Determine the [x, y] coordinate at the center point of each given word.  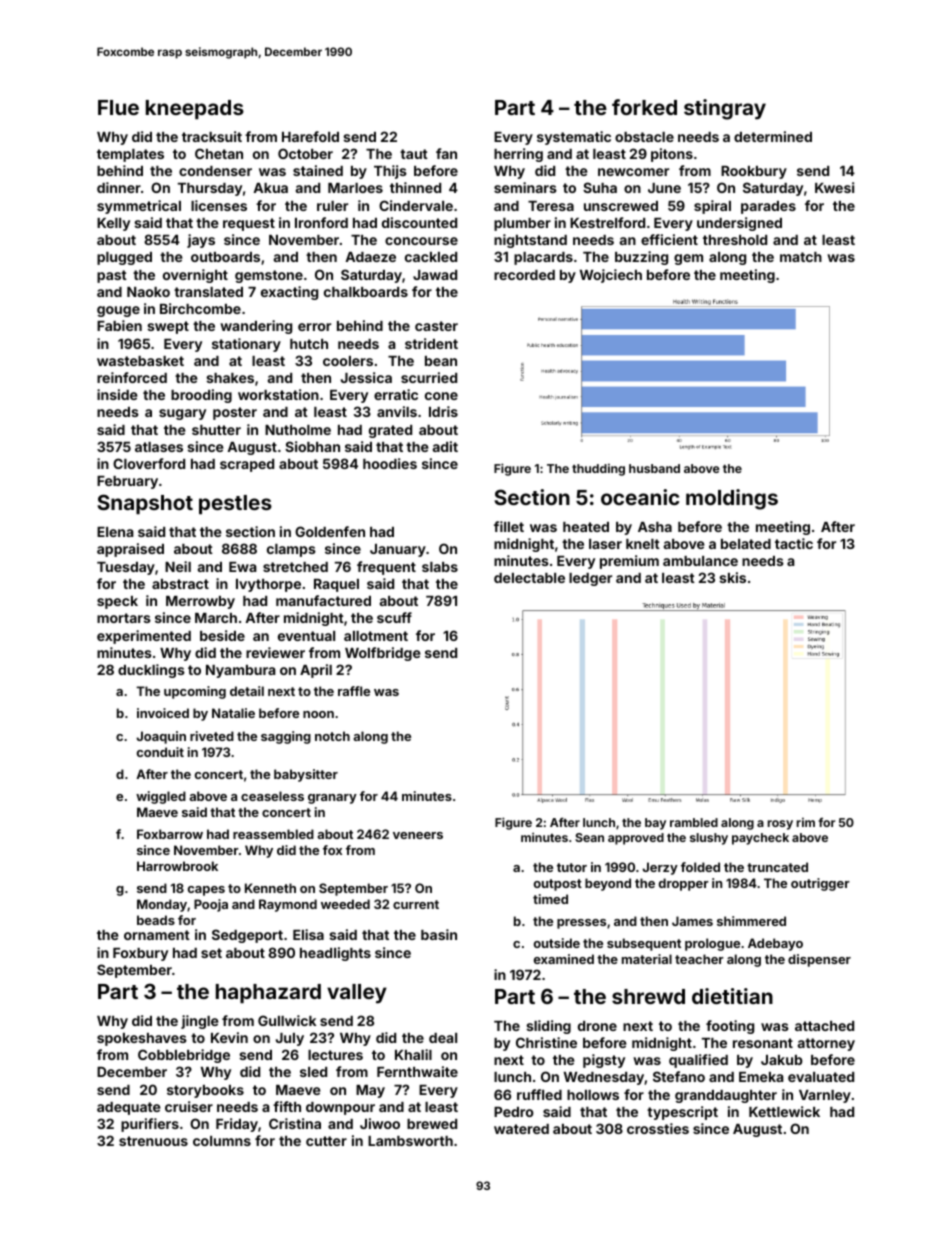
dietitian [732, 996]
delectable [529, 578]
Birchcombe [200, 308]
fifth [287, 1106]
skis [732, 577]
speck [117, 602]
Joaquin [161, 737]
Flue [118, 107]
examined [564, 959]
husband [654, 468]
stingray [725, 109]
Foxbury [140, 954]
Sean [589, 837]
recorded [524, 275]
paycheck [760, 839]
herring [518, 155]
